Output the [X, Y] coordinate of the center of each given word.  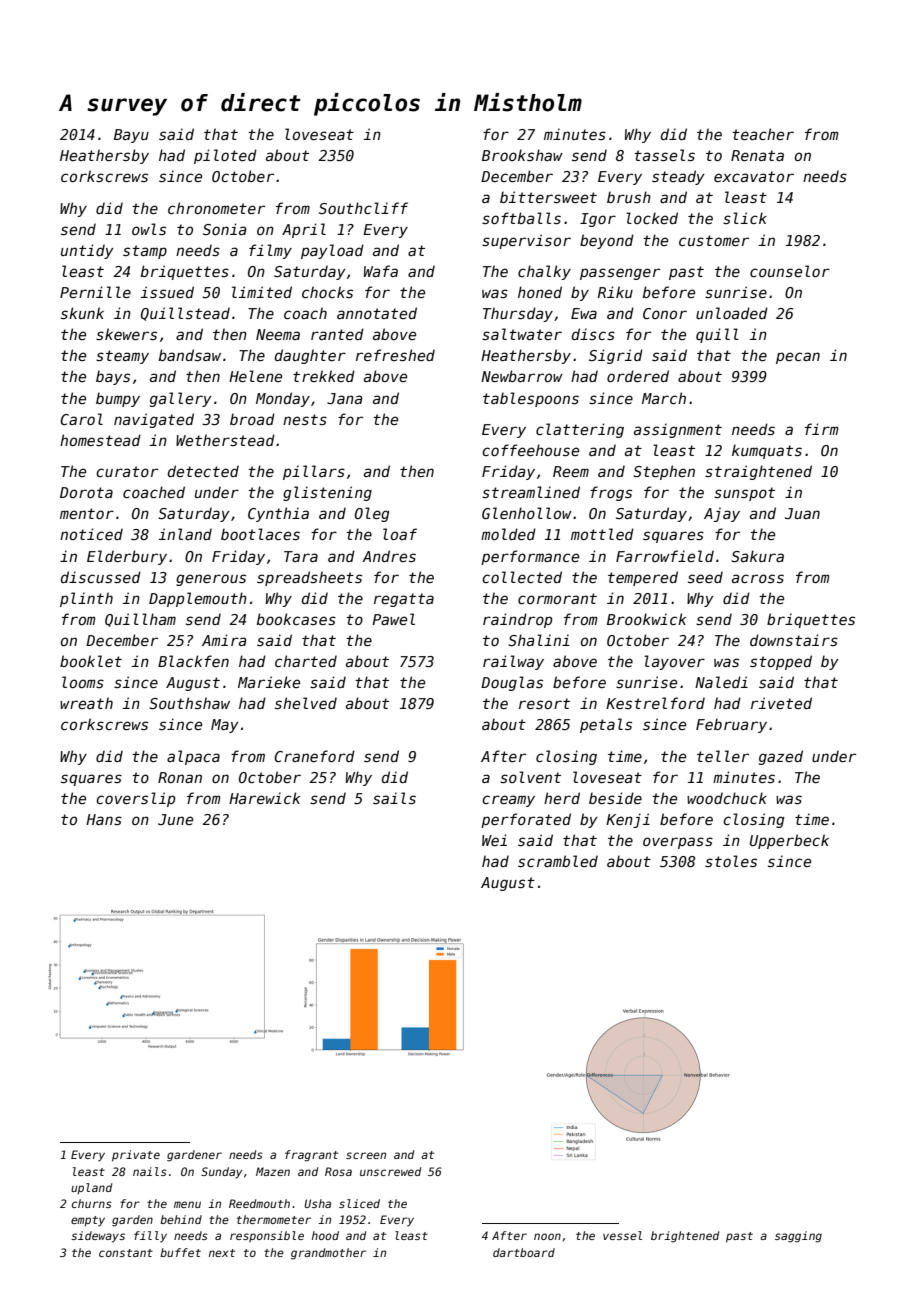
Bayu [131, 136]
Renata [757, 155]
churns [92, 1203]
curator [127, 471]
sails [394, 798]
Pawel [393, 619]
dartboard [524, 1252]
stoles [731, 861]
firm [822, 429]
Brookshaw [522, 155]
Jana [345, 398]
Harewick [264, 798]
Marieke [269, 682]
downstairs [794, 640]
